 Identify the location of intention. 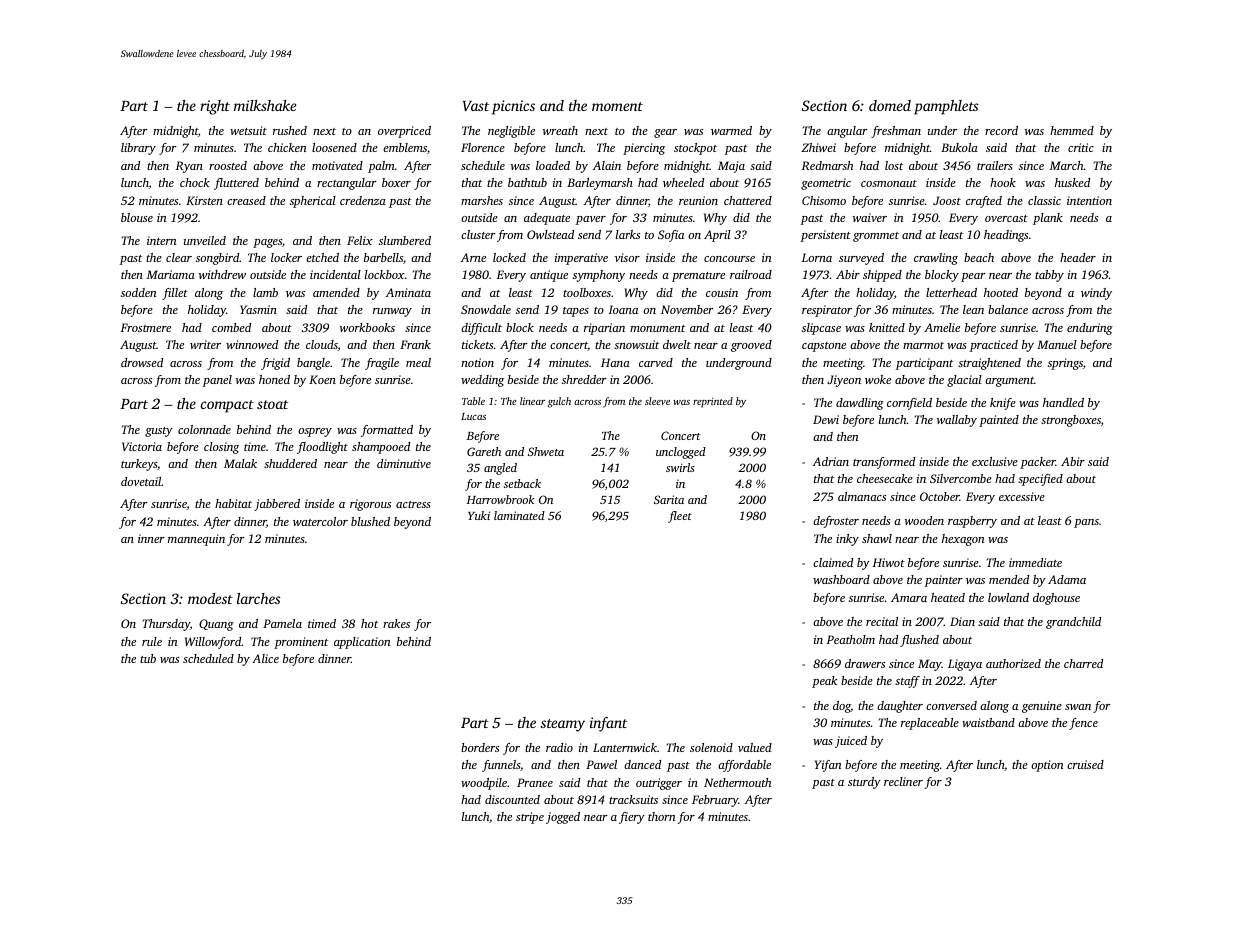
(1089, 200).
